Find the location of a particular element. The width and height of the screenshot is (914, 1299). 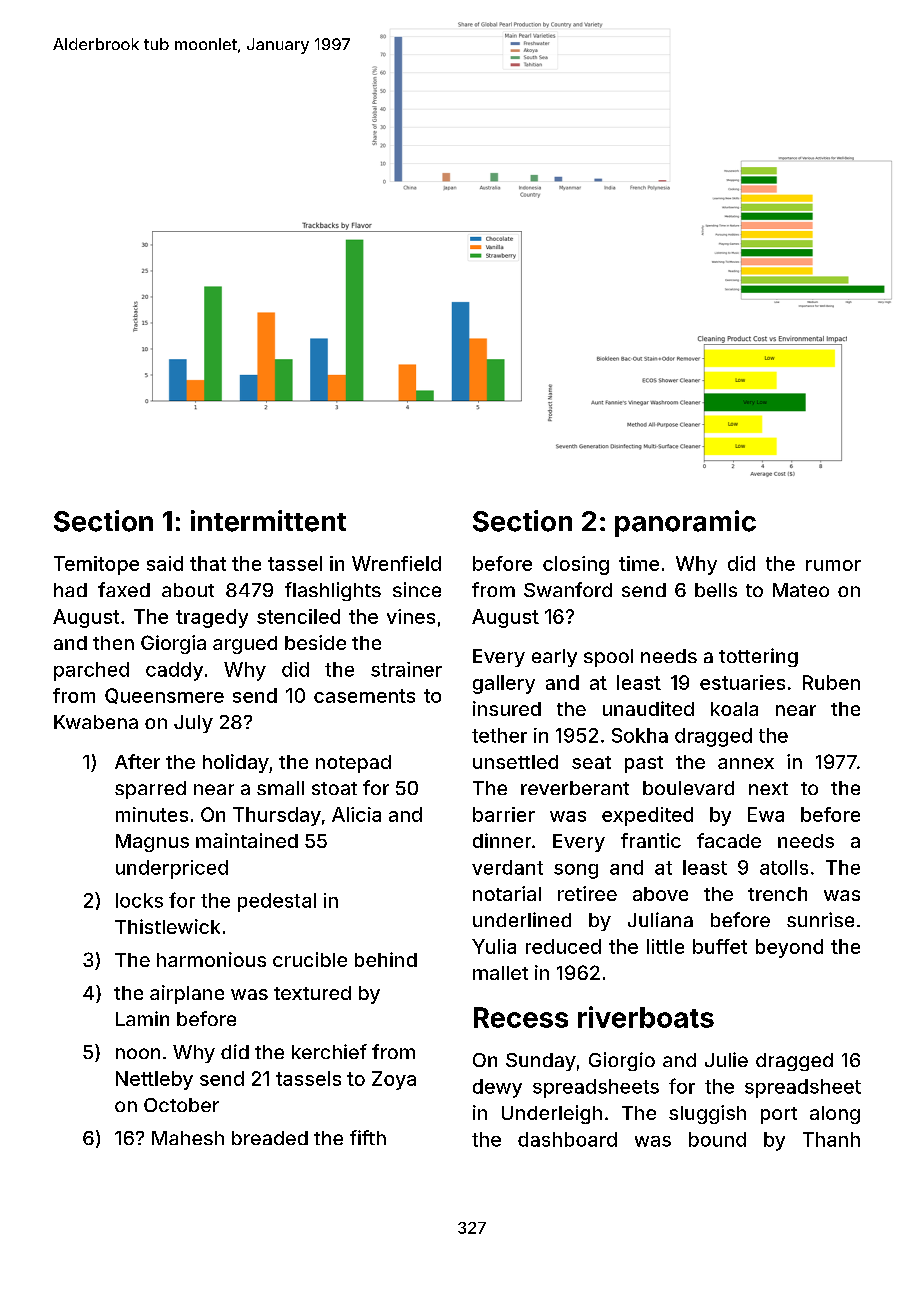

strainer is located at coordinates (406, 669).
